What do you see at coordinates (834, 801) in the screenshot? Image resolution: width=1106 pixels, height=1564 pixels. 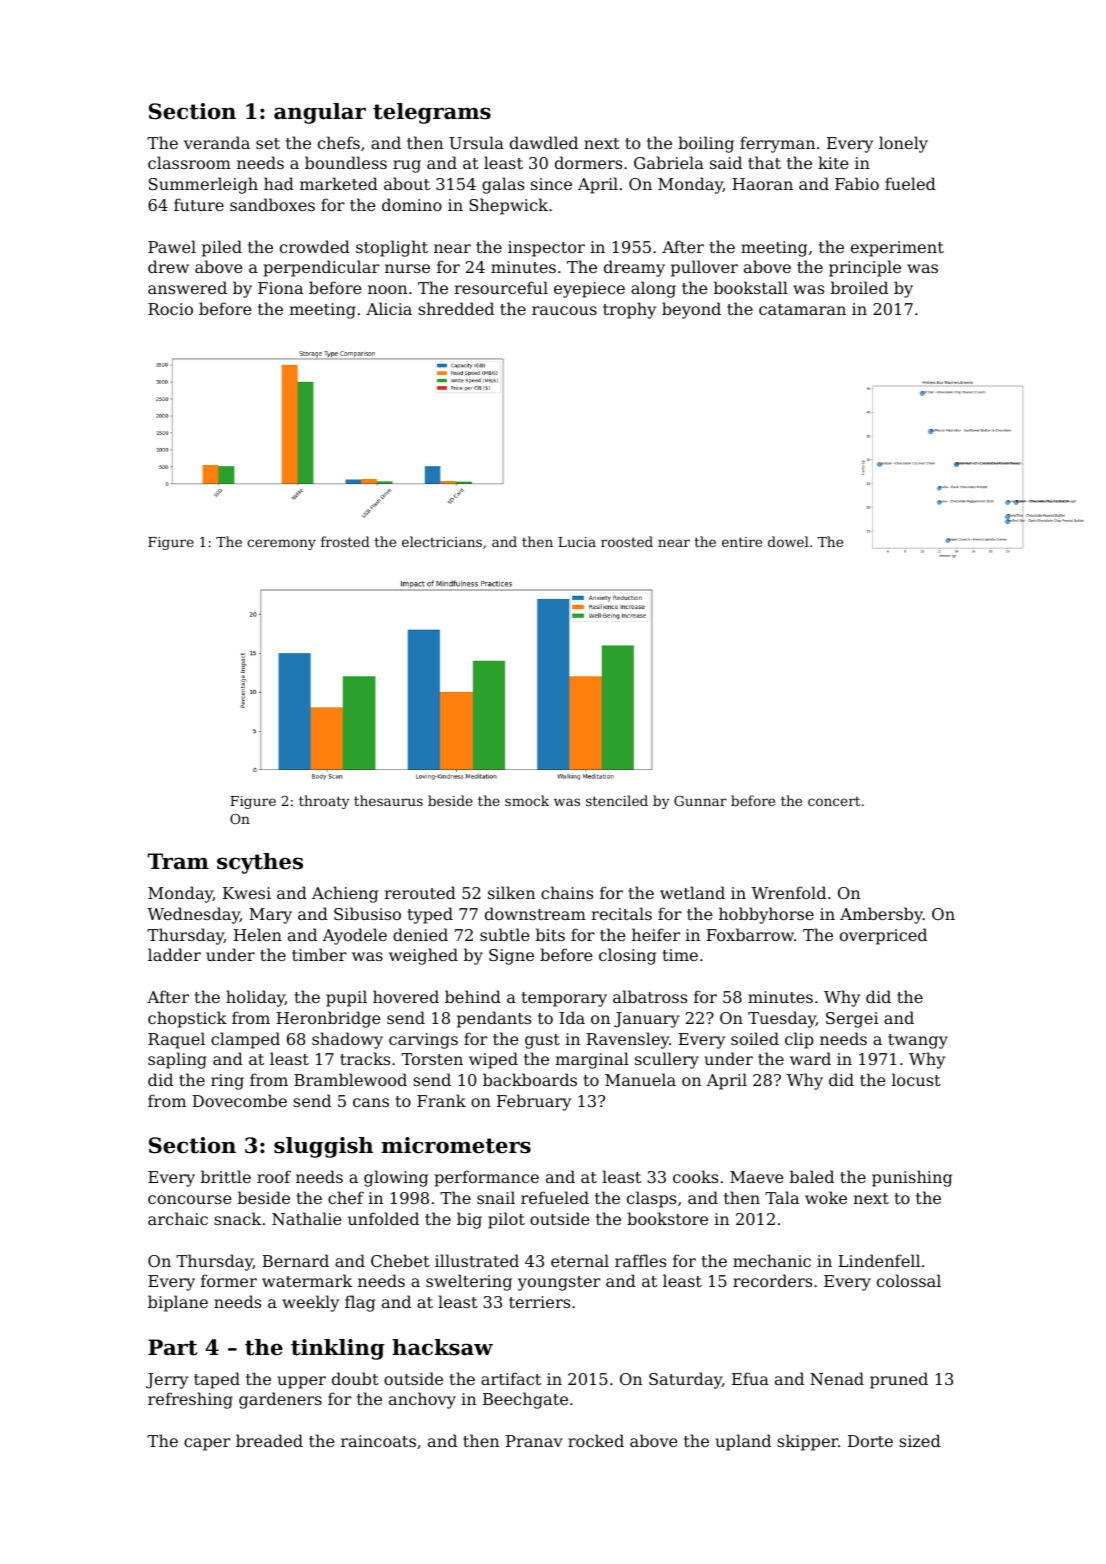 I see `concert` at bounding box center [834, 801].
